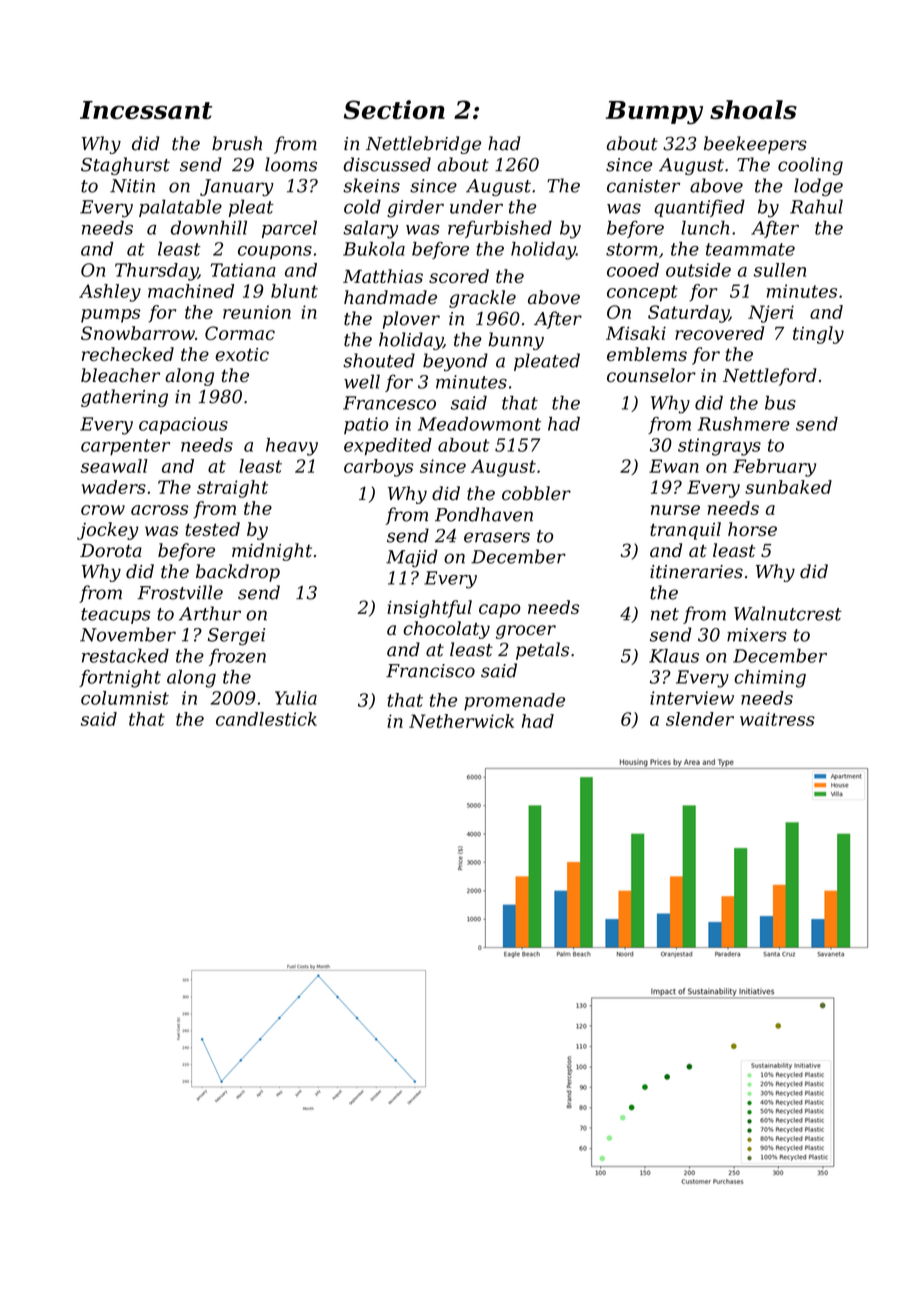 The width and height of the screenshot is (924, 1308). What do you see at coordinates (146, 110) in the screenshot?
I see `Incessant` at bounding box center [146, 110].
